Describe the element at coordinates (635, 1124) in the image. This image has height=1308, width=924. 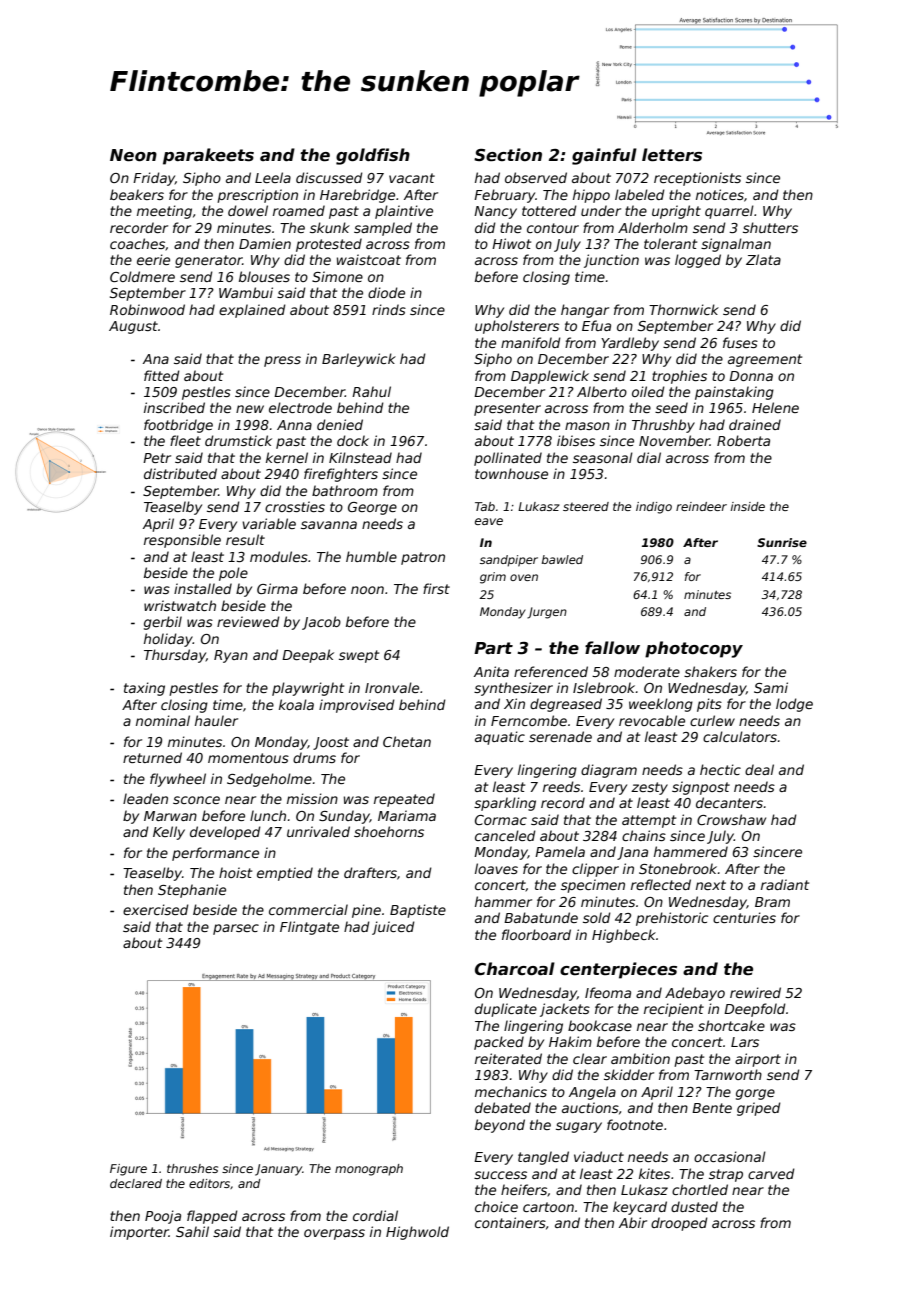
I see `footnote` at that location.
